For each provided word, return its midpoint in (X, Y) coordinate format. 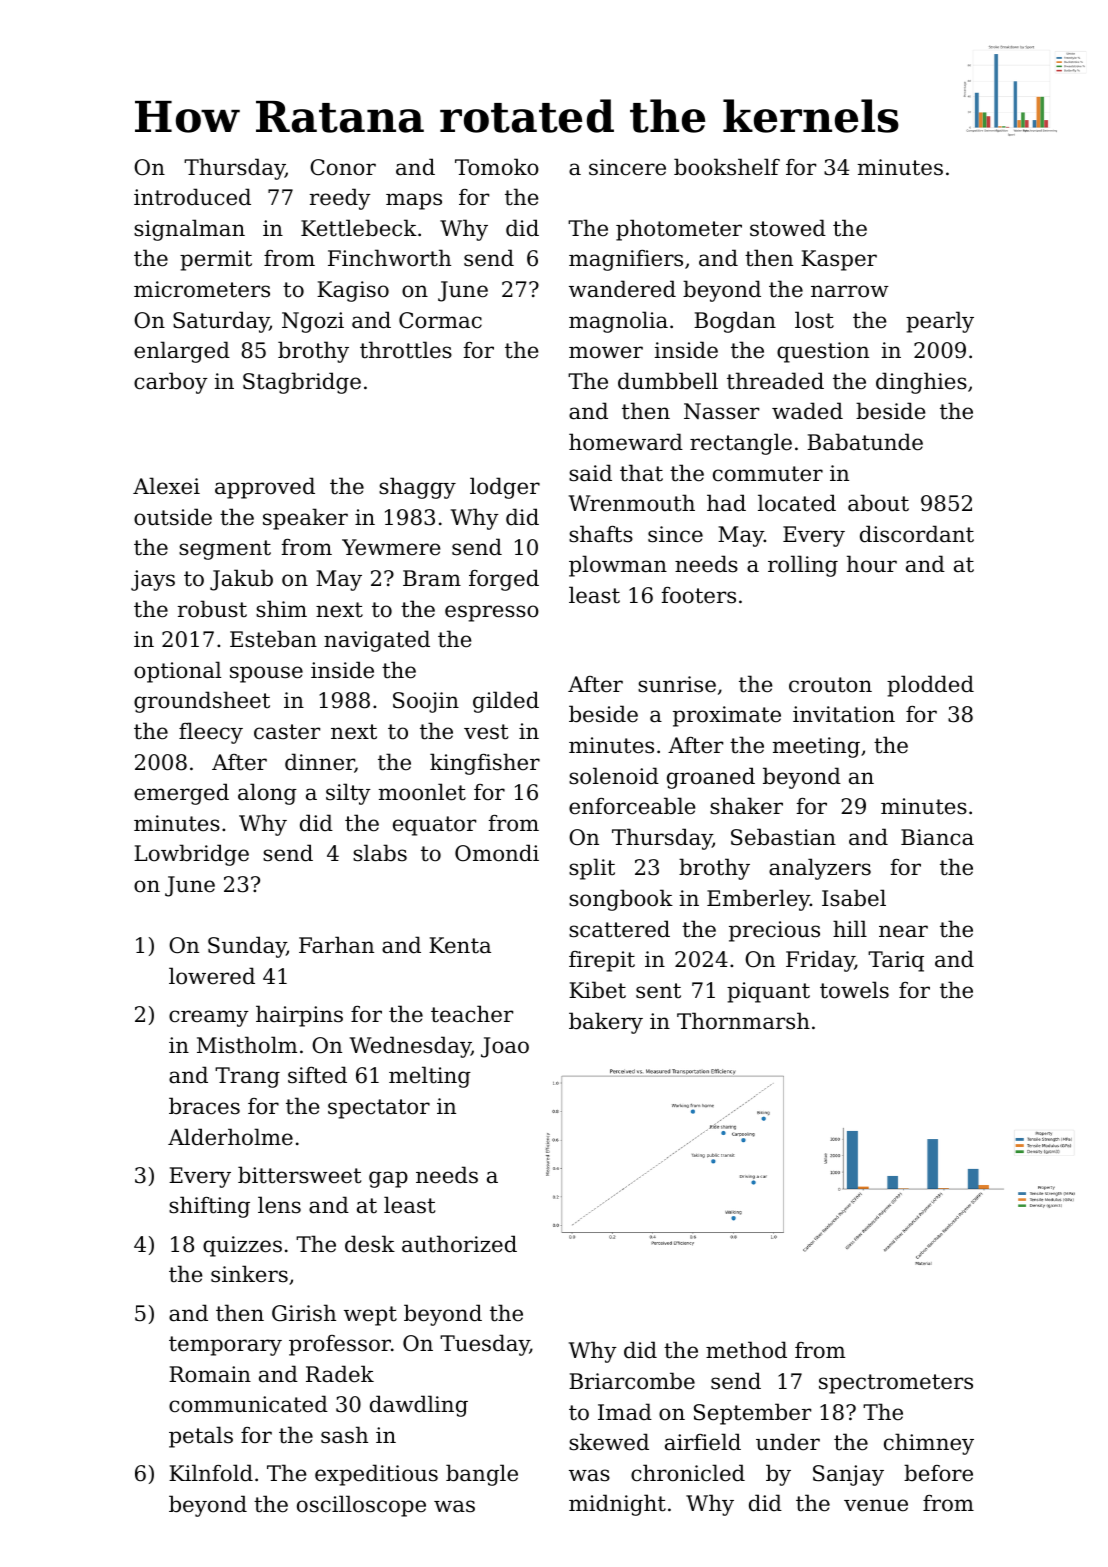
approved (265, 488)
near (903, 931)
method (746, 1350)
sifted (317, 1075)
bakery (606, 1023)
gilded (506, 702)
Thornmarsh (743, 1021)
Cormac (440, 320)
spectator (379, 1109)
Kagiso (353, 291)
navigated (377, 641)
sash (344, 1435)
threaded (775, 381)
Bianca (937, 837)
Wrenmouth (632, 503)
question (823, 352)
